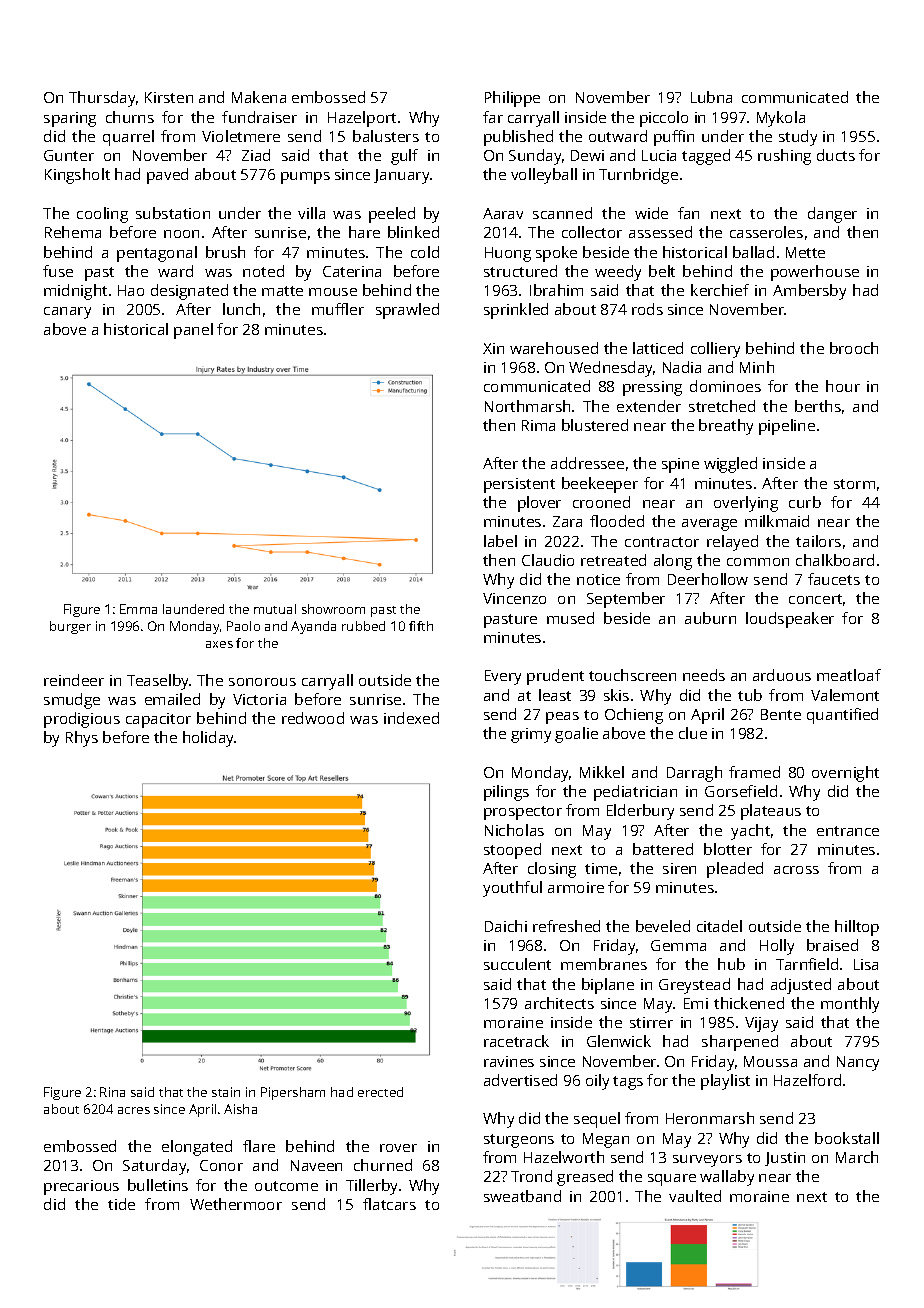 The width and height of the document is (924, 1308). Describe the element at coordinates (256, 155) in the document. I see `Ziad` at that location.
